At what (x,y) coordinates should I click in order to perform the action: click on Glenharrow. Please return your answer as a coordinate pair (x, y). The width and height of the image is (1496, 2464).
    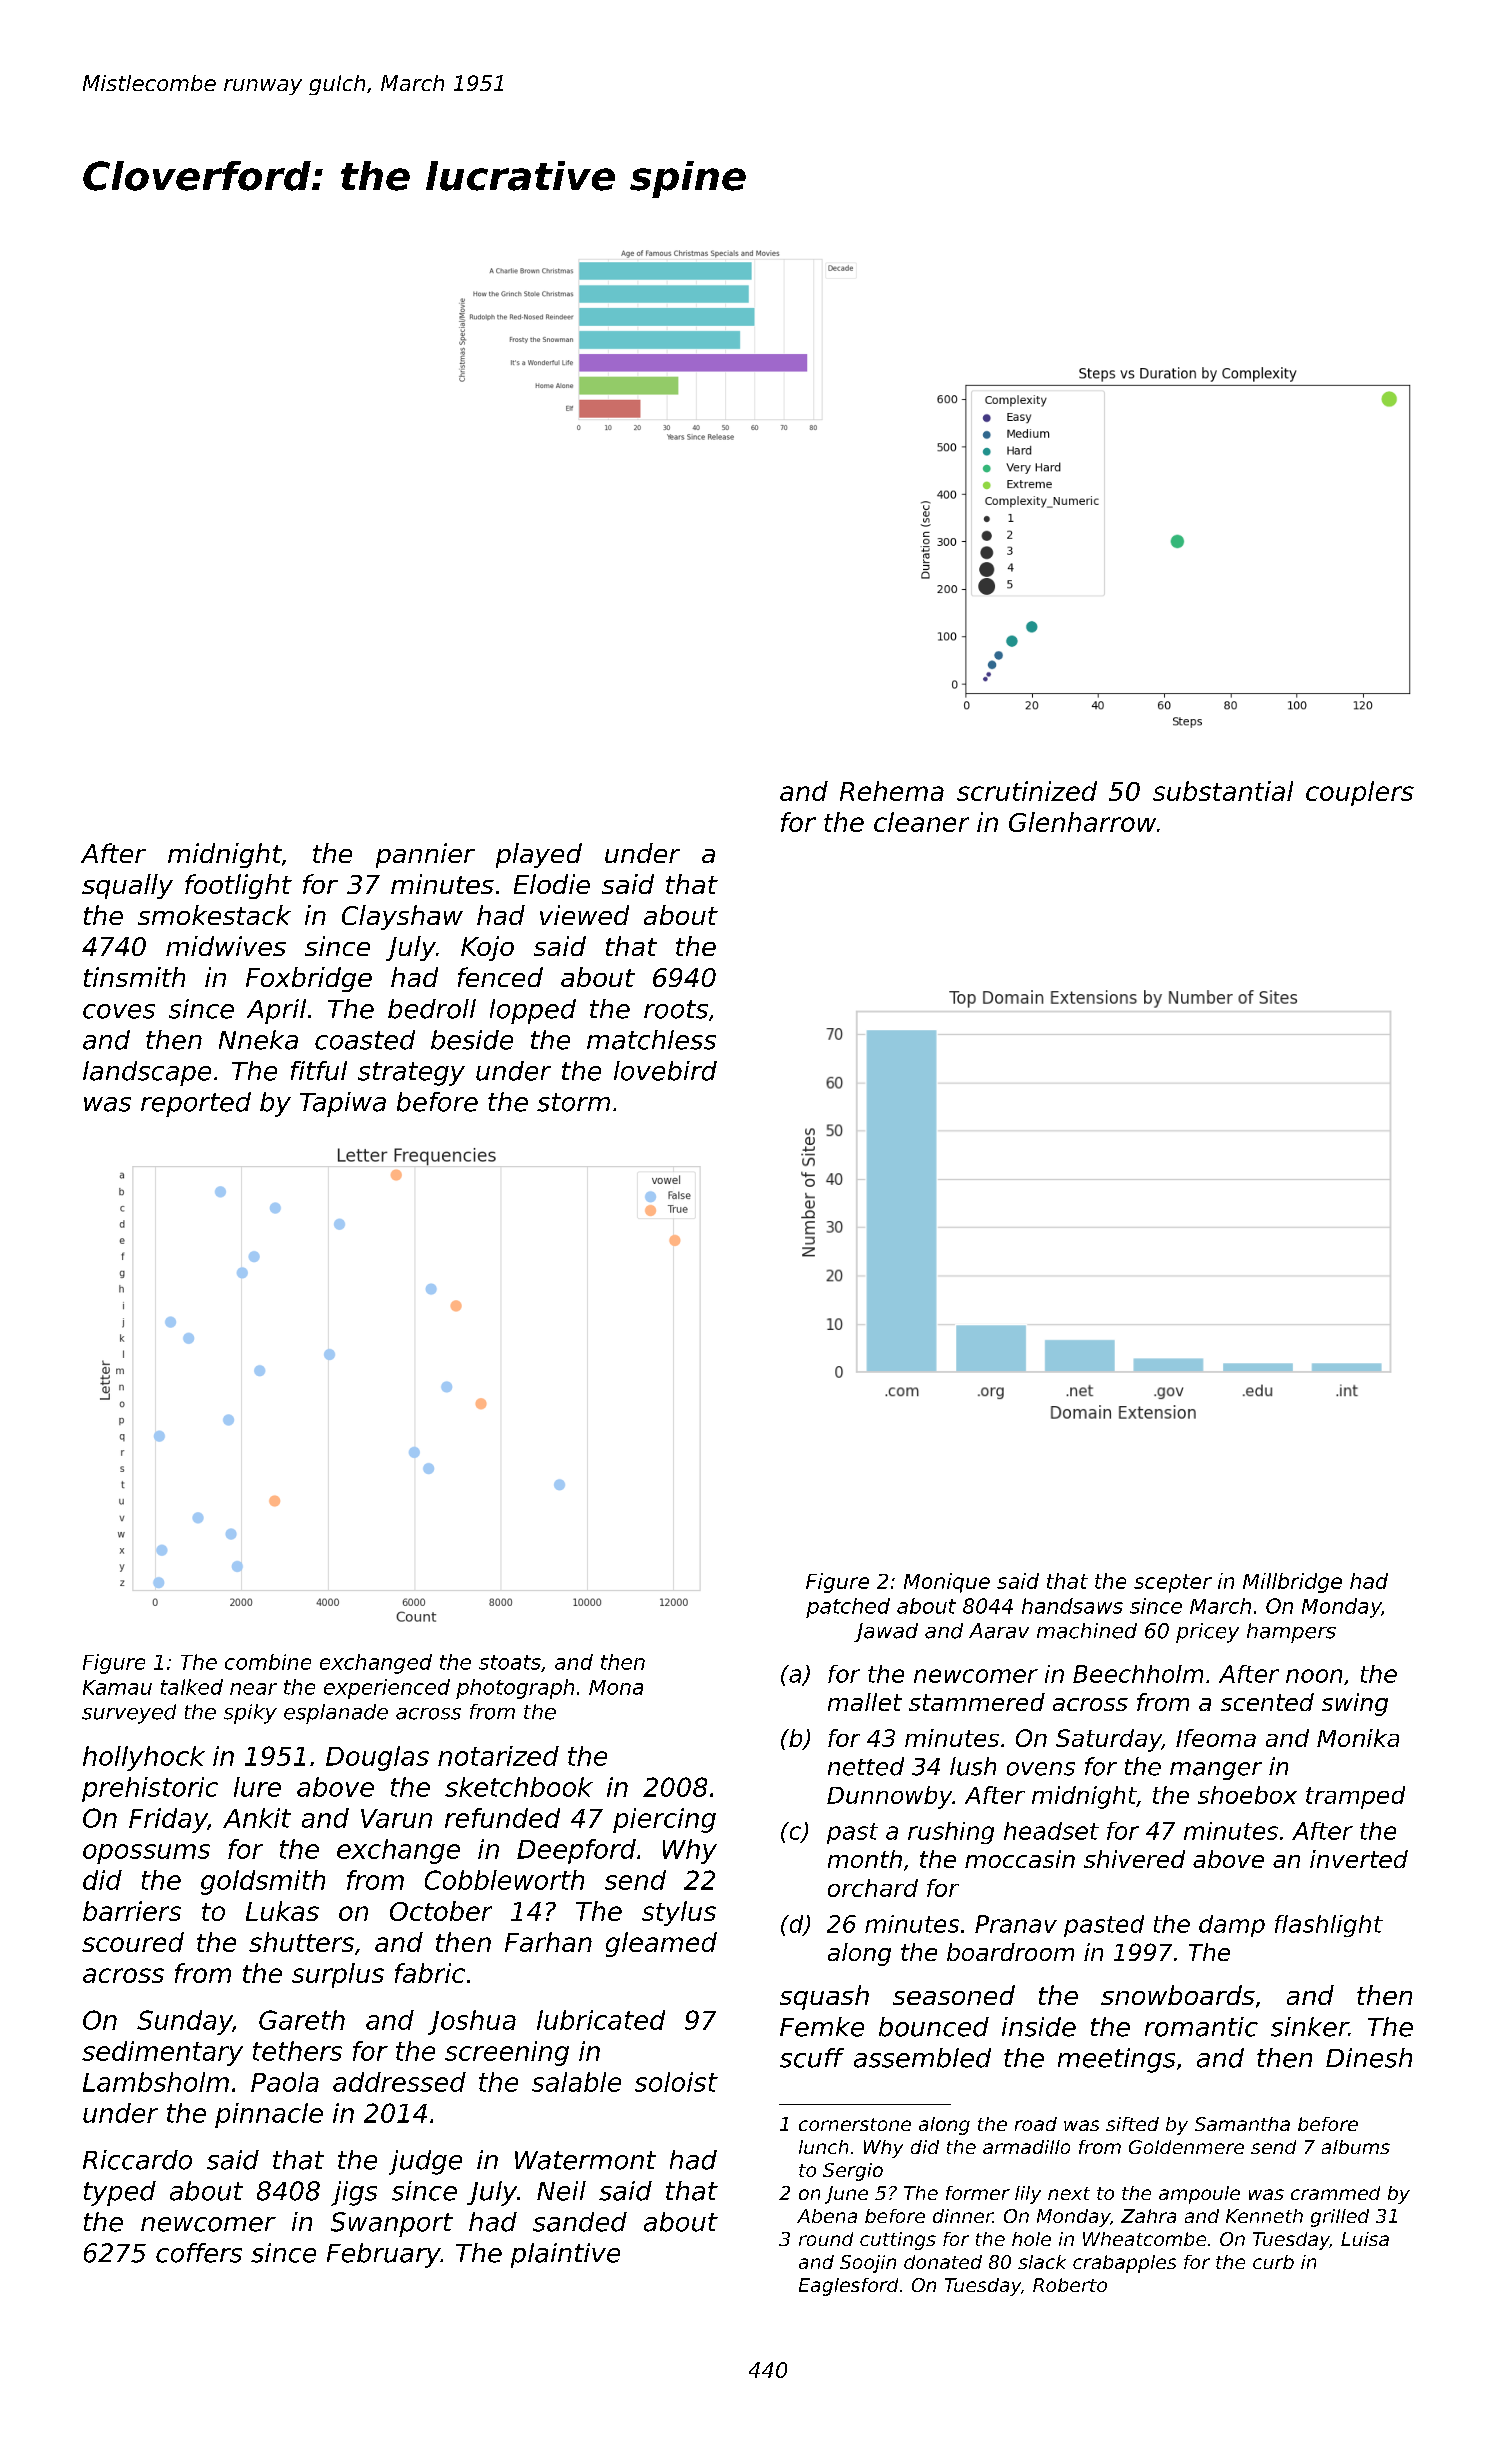
    Looking at the image, I should click on (1082, 822).
